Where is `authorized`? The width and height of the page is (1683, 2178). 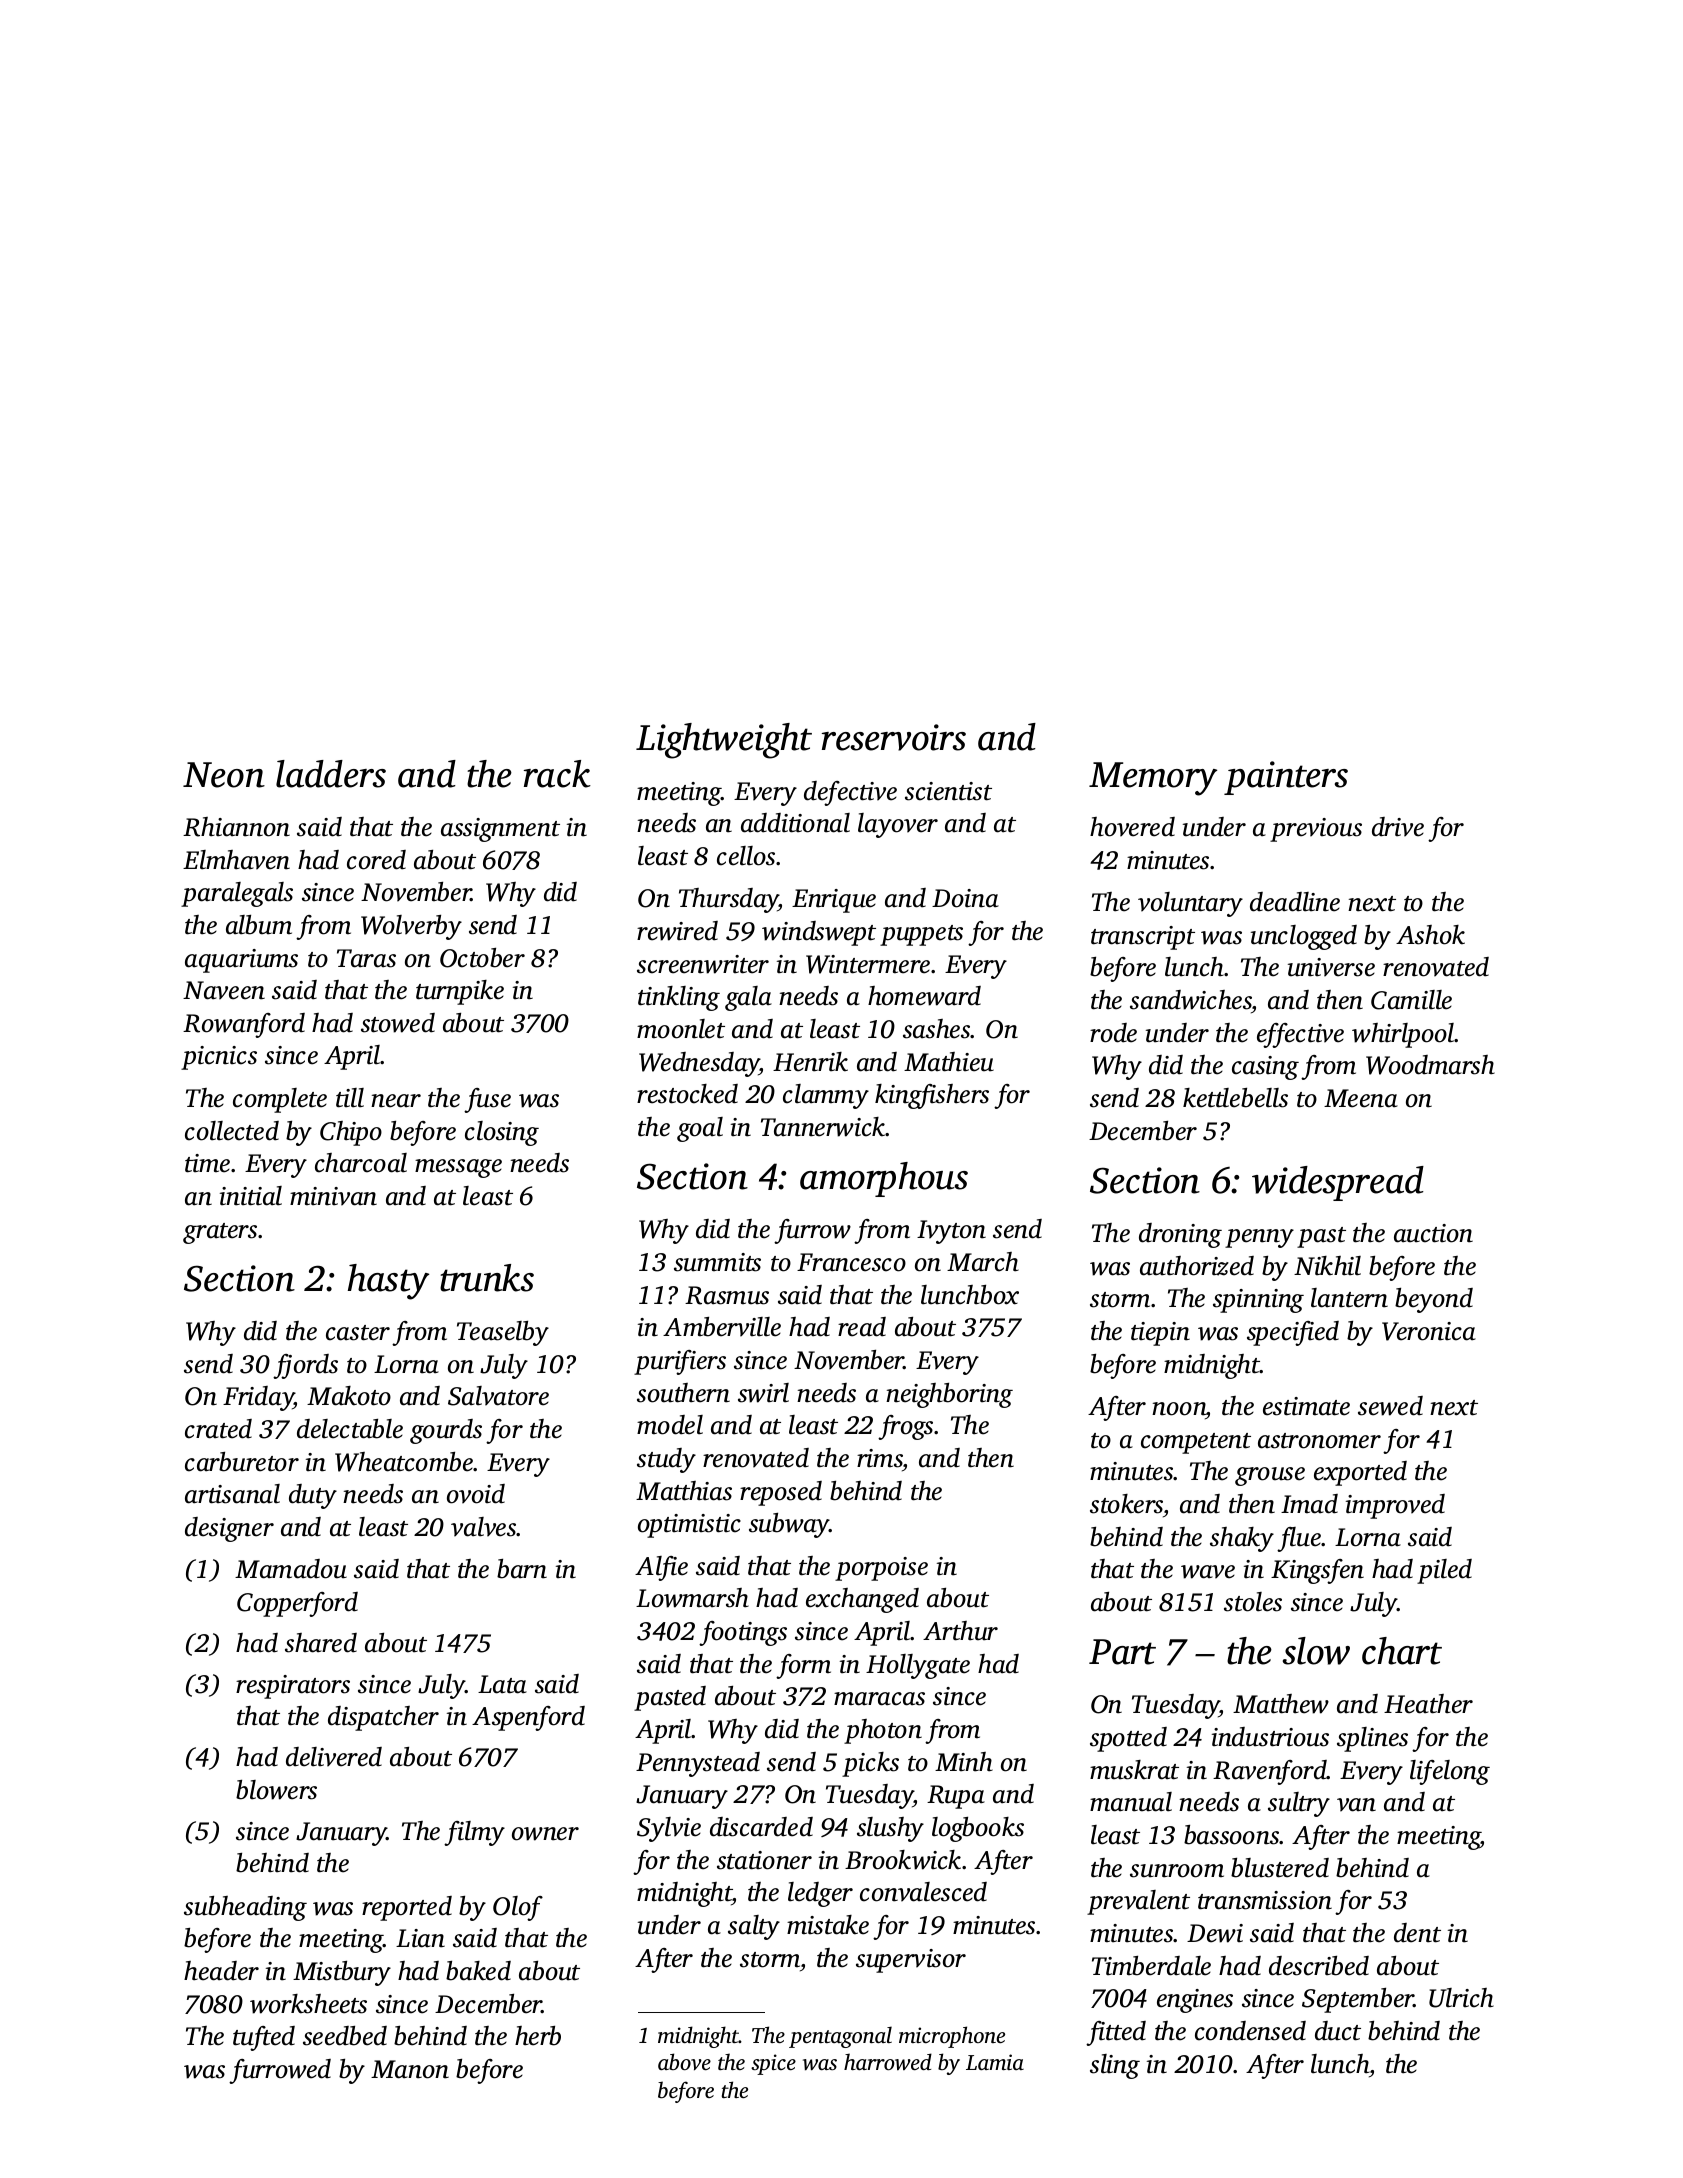 authorized is located at coordinates (1197, 1266).
